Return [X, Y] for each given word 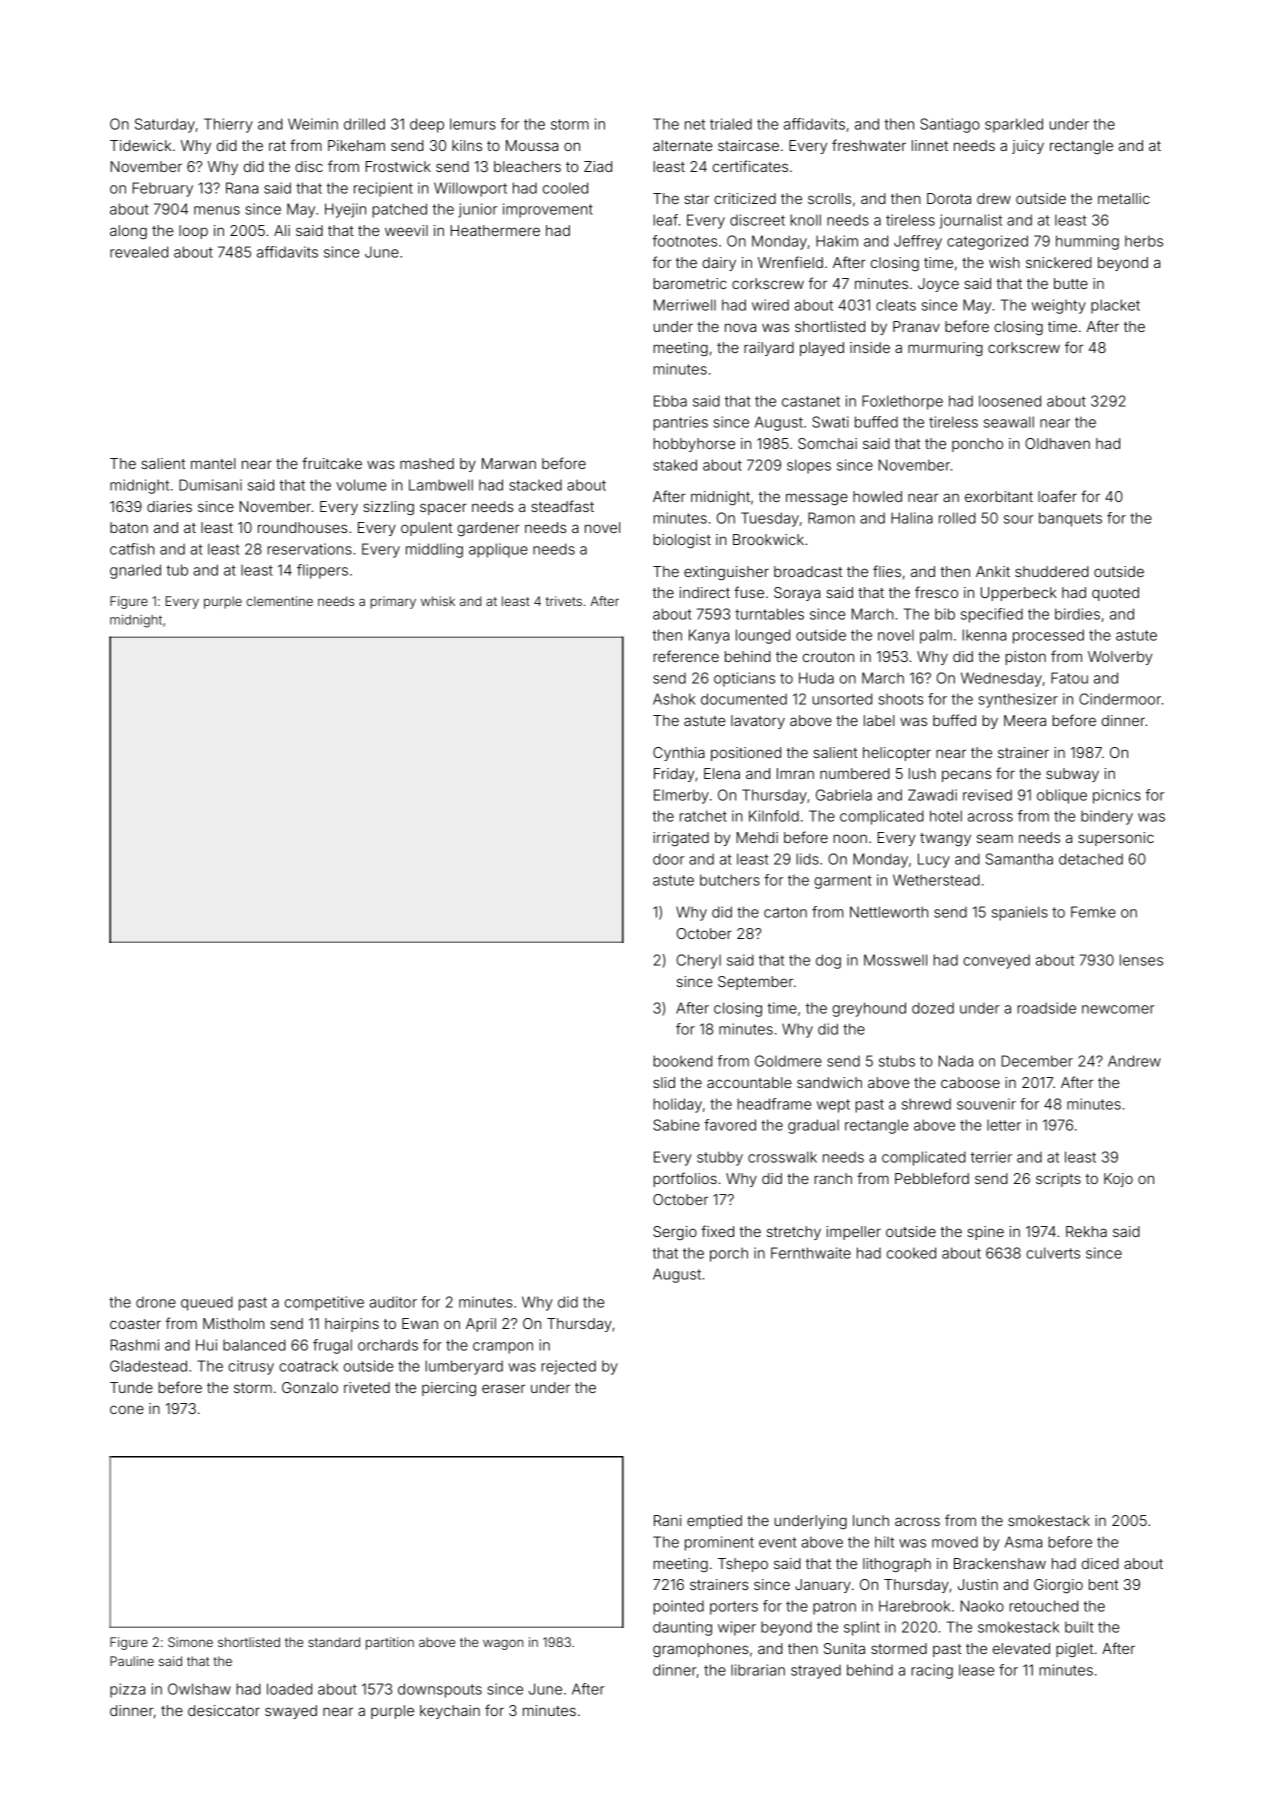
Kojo [1118, 1180]
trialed [731, 124]
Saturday [165, 125]
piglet [1074, 1650]
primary [393, 602]
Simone [190, 1642]
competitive [324, 1303]
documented [744, 699]
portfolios [685, 1179]
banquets [1070, 519]
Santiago [950, 125]
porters [734, 1608]
